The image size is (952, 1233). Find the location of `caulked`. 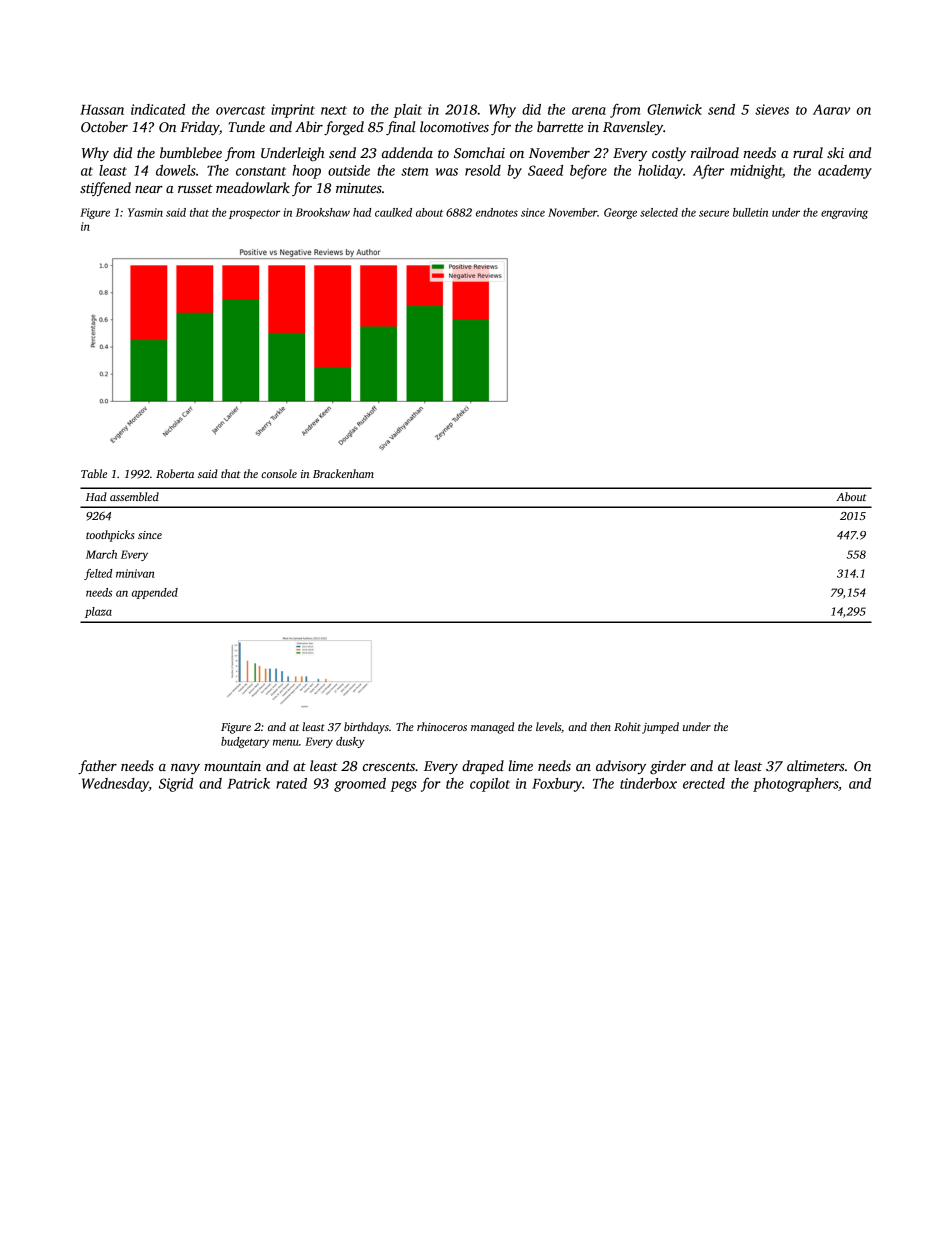

caulked is located at coordinates (393, 212).
